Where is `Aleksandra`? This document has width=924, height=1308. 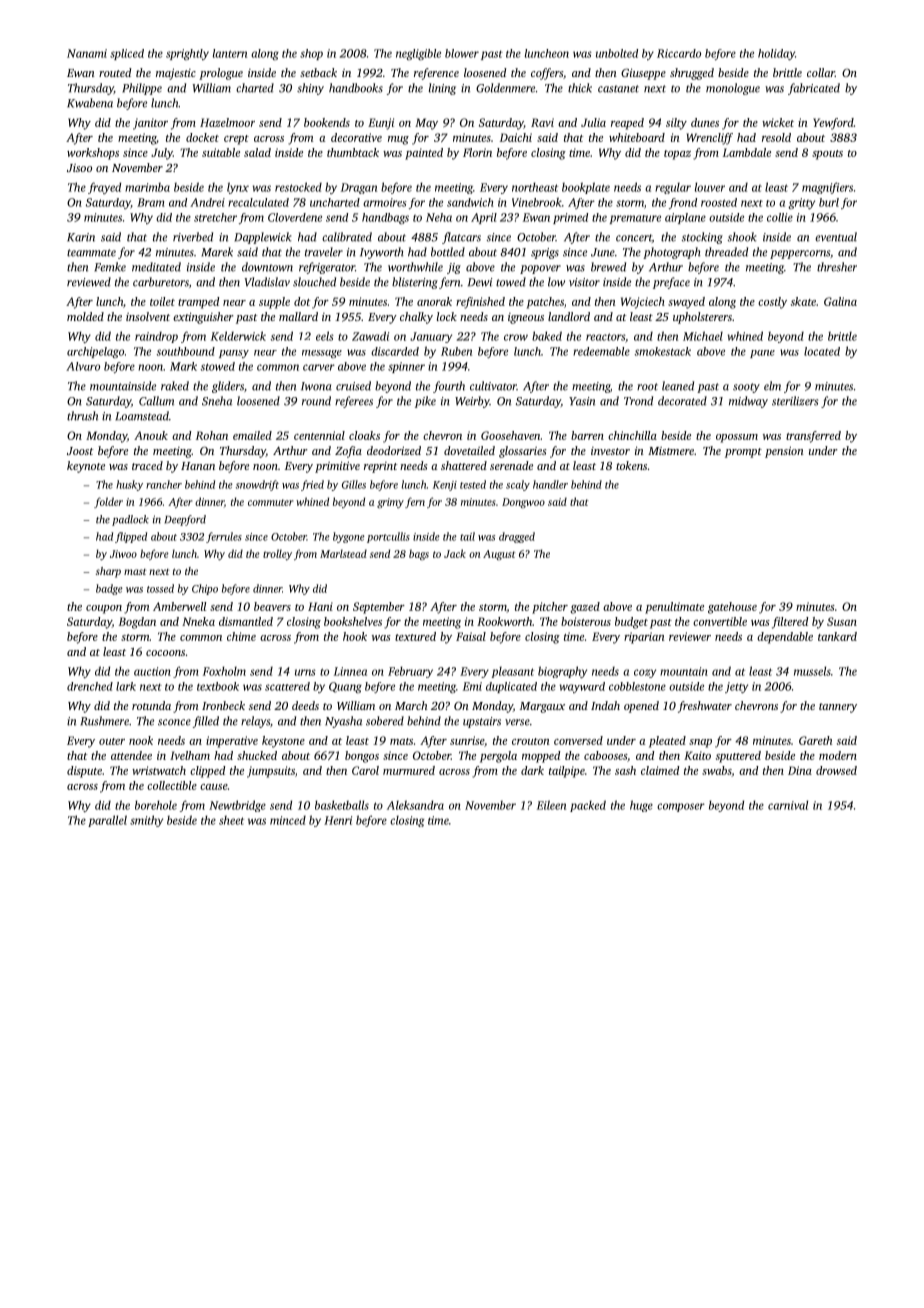
Aleksandra is located at coordinates (415, 805).
